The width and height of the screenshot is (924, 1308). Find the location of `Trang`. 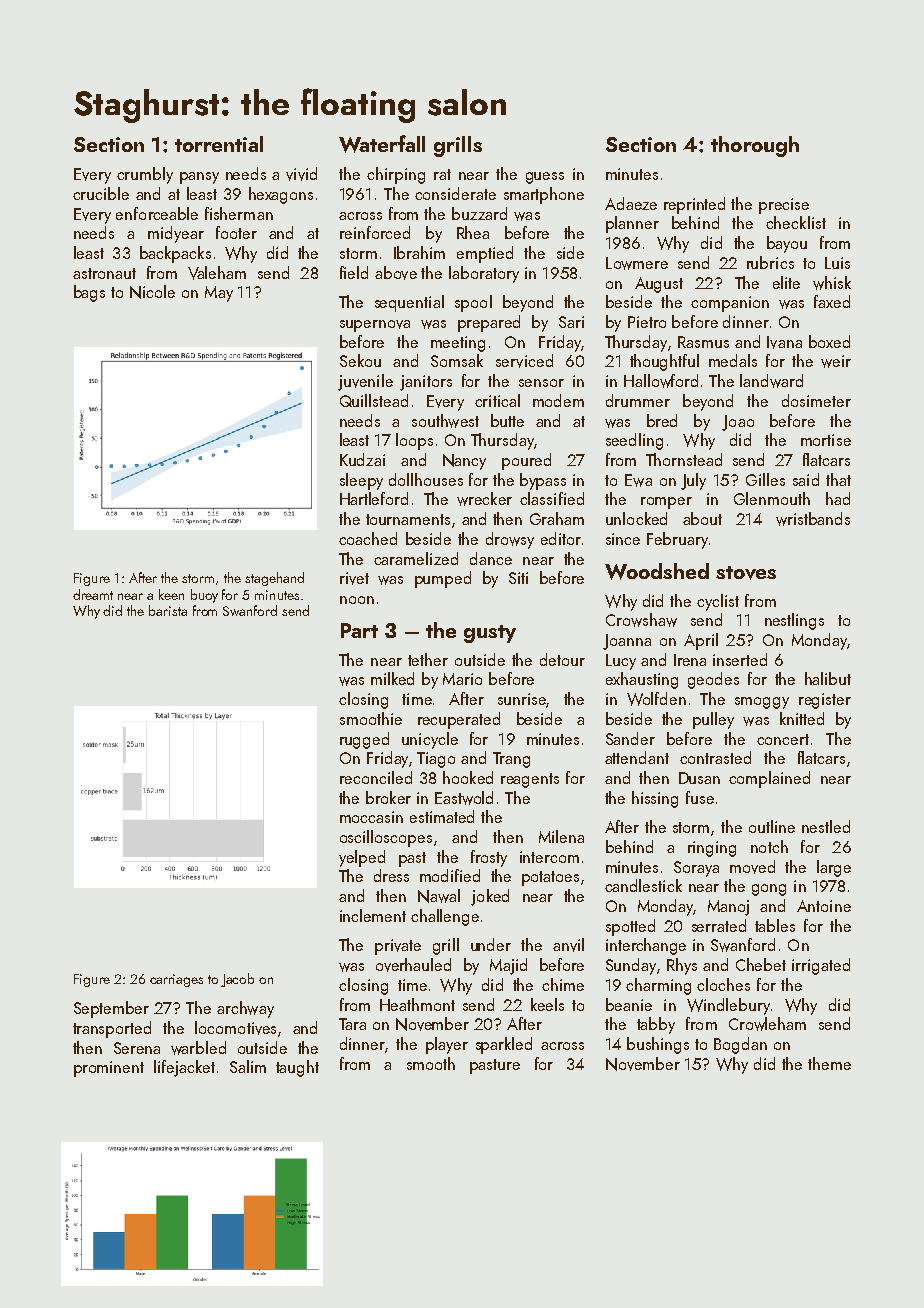

Trang is located at coordinates (511, 760).
